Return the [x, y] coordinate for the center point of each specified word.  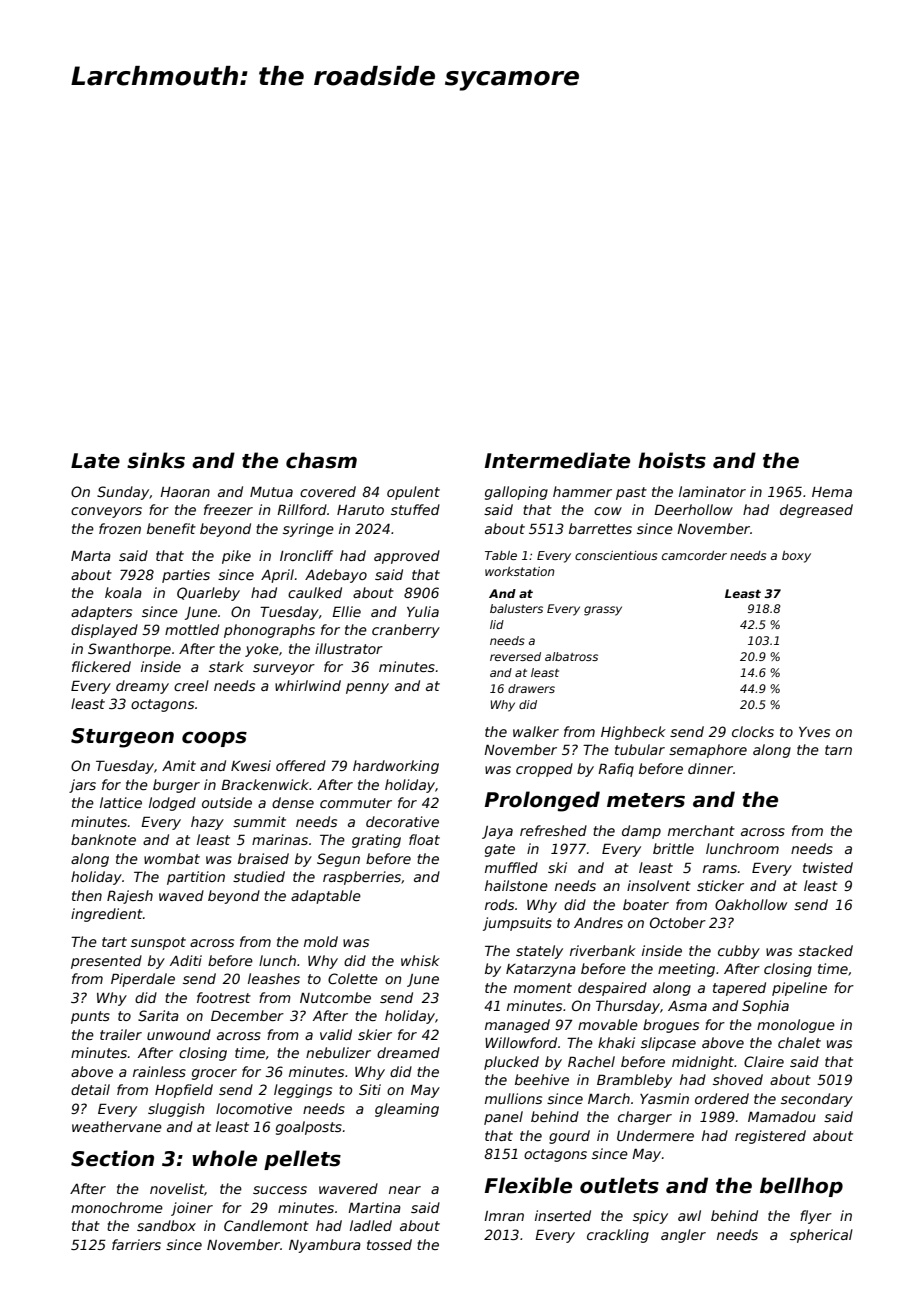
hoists [672, 460]
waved [181, 895]
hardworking [396, 767]
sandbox [166, 1225]
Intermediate [557, 460]
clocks [753, 731]
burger [176, 786]
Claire [764, 1061]
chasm [321, 460]
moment [543, 988]
